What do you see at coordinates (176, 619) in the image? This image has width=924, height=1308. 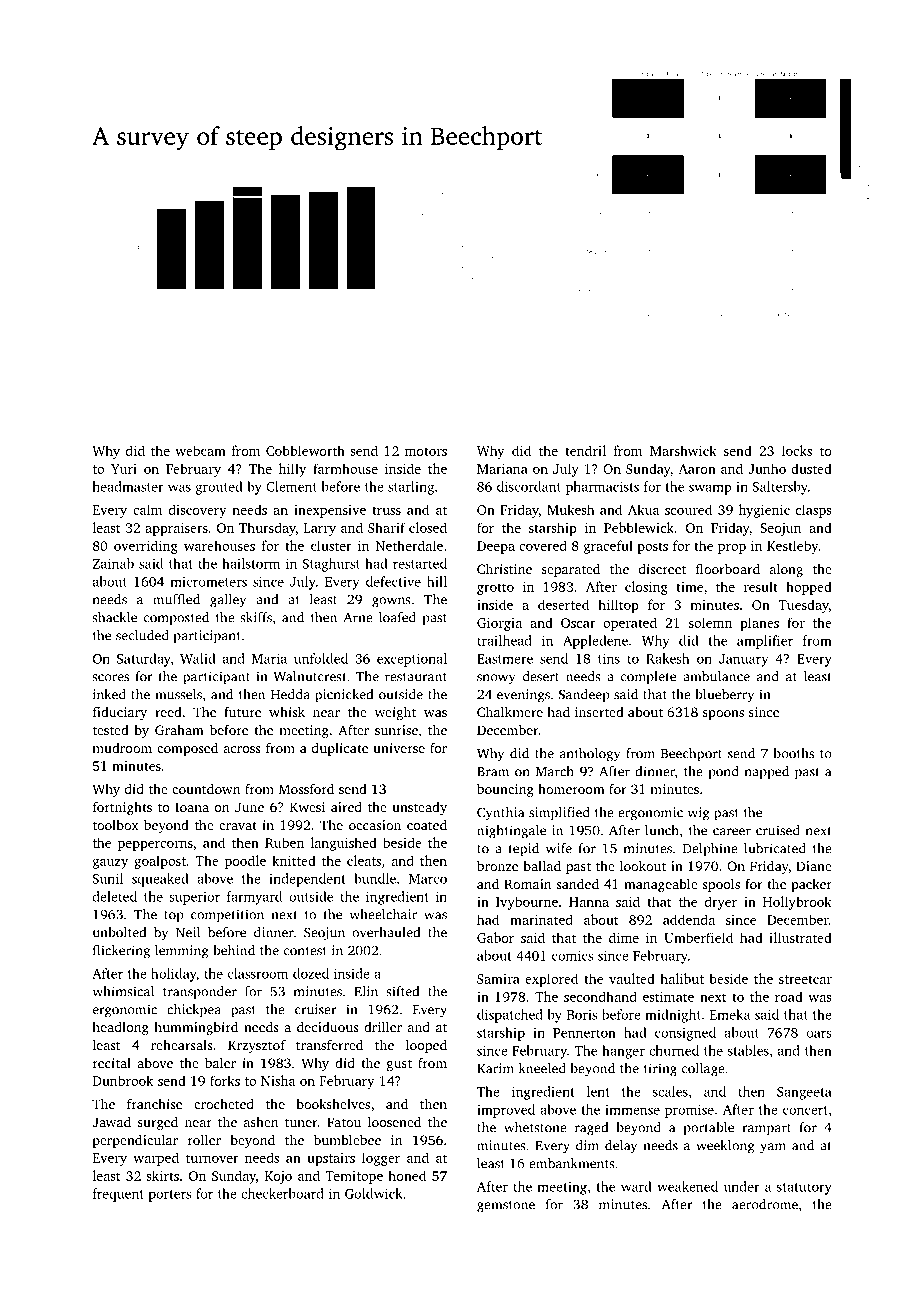 I see `composted` at bounding box center [176, 619].
